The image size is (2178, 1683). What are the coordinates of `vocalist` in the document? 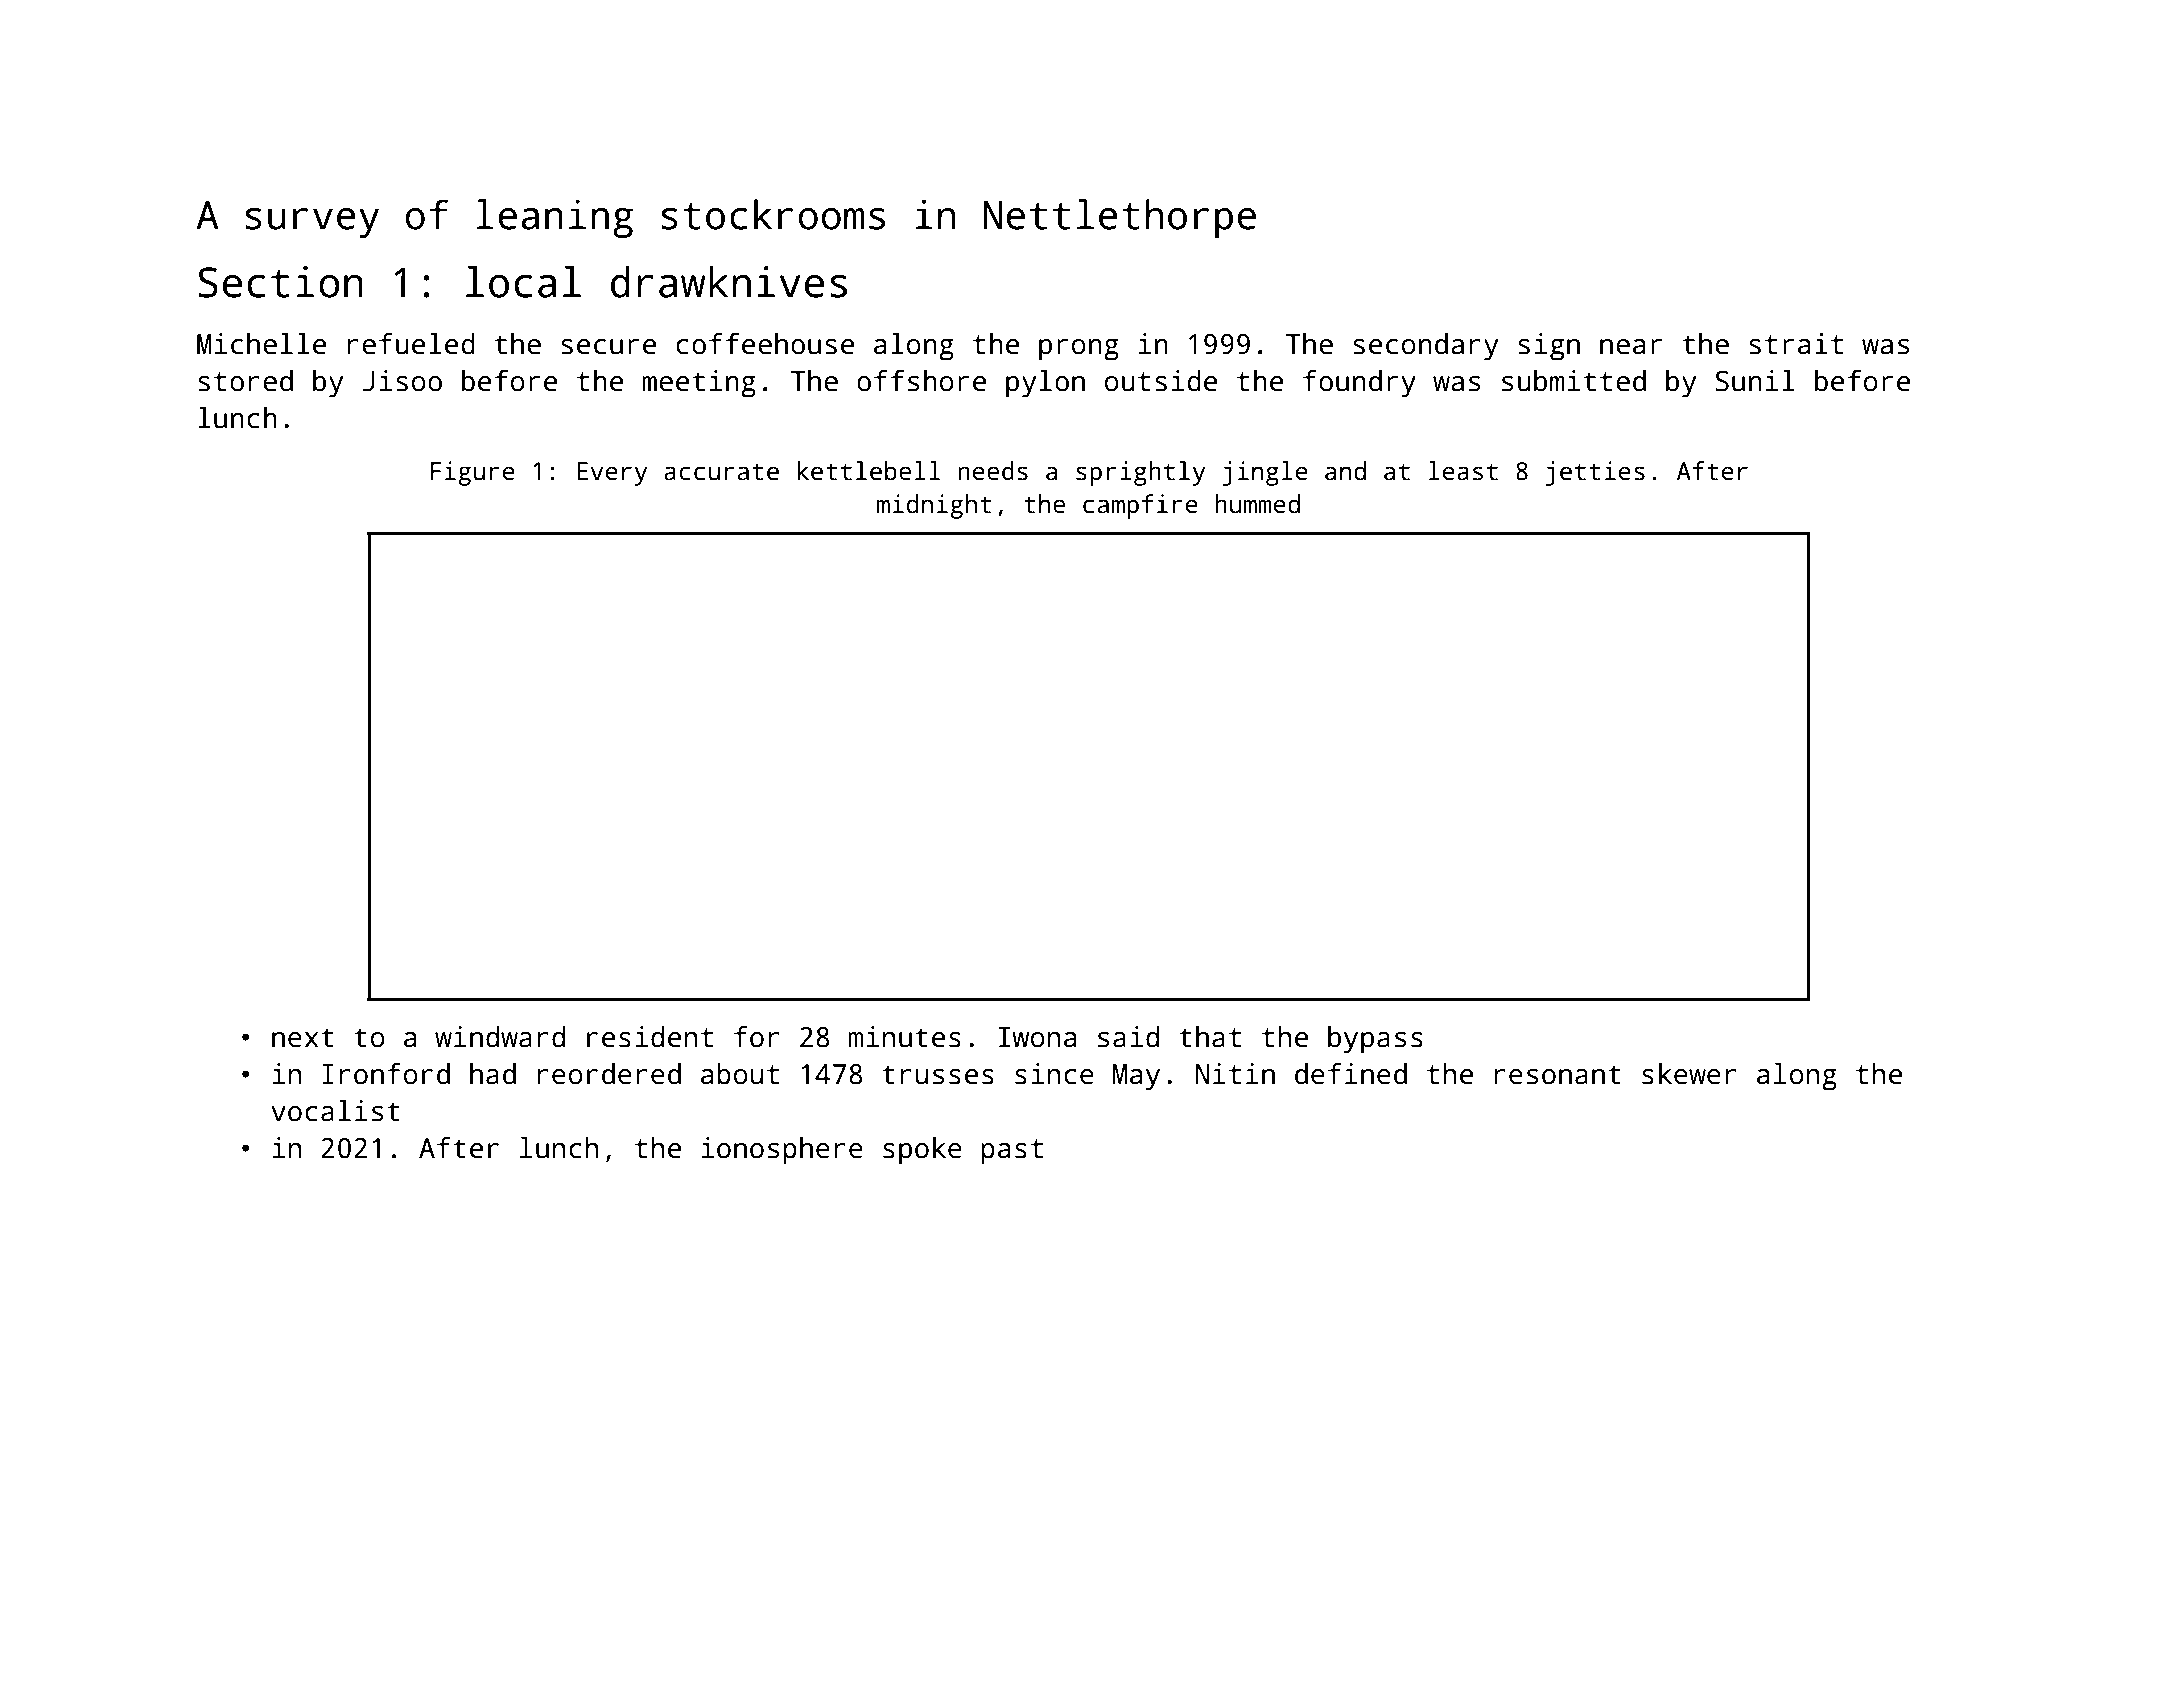 It's located at (335, 1111).
